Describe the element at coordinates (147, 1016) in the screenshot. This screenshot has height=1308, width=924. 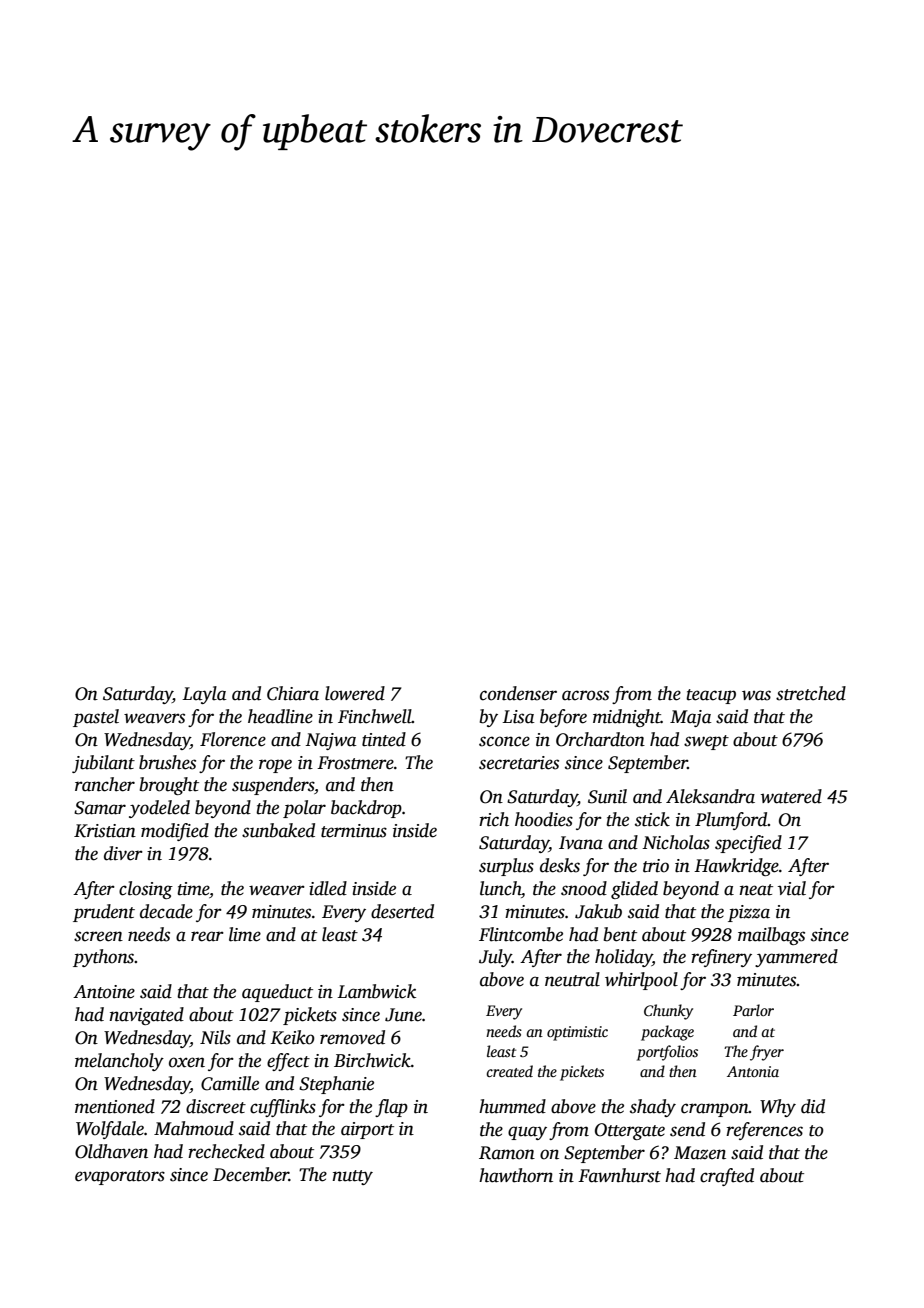
I see `navigated` at that location.
